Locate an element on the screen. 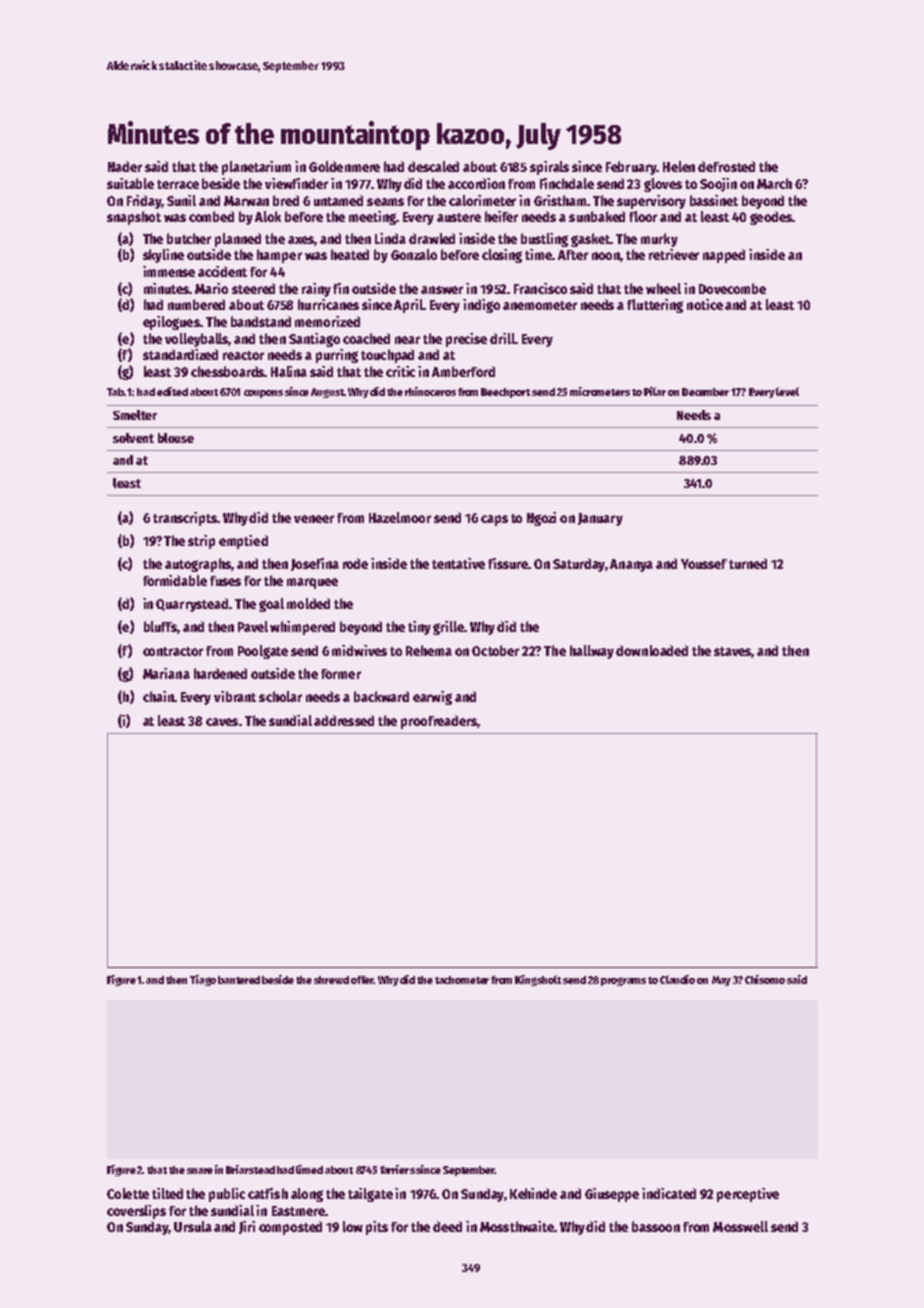  notice is located at coordinates (705, 304).
